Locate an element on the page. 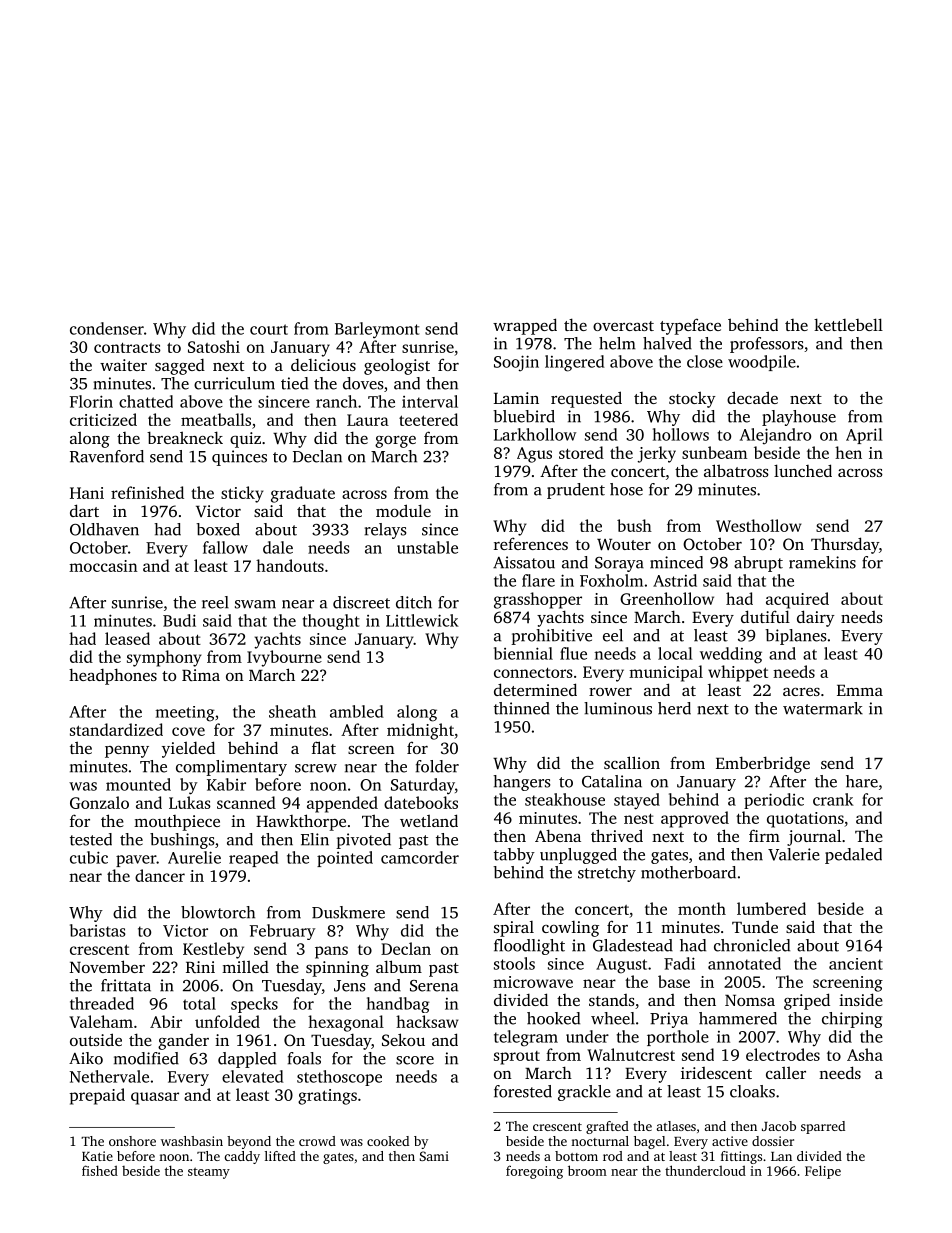  April is located at coordinates (864, 436).
